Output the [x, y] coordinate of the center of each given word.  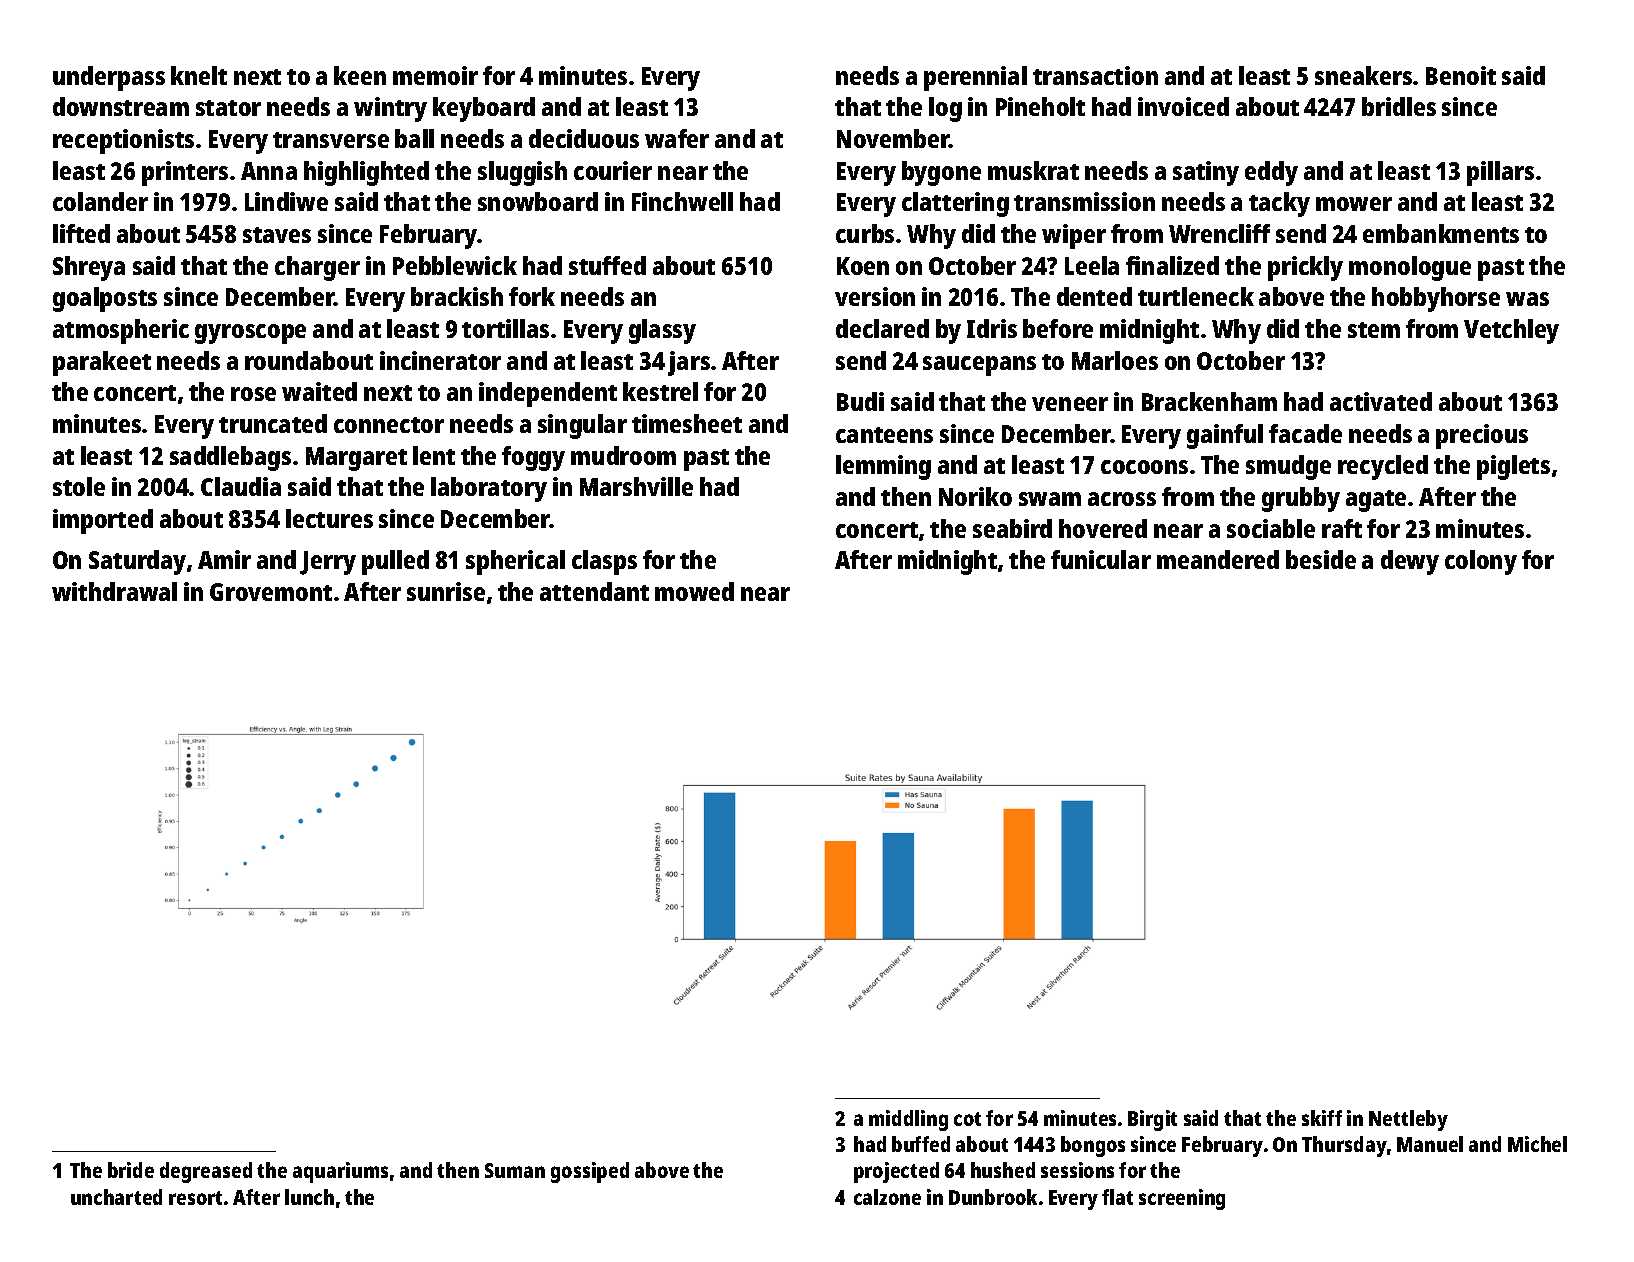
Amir [224, 559]
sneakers [1363, 75]
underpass [109, 78]
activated [1381, 401]
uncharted [116, 1197]
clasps [604, 562]
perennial [975, 78]
